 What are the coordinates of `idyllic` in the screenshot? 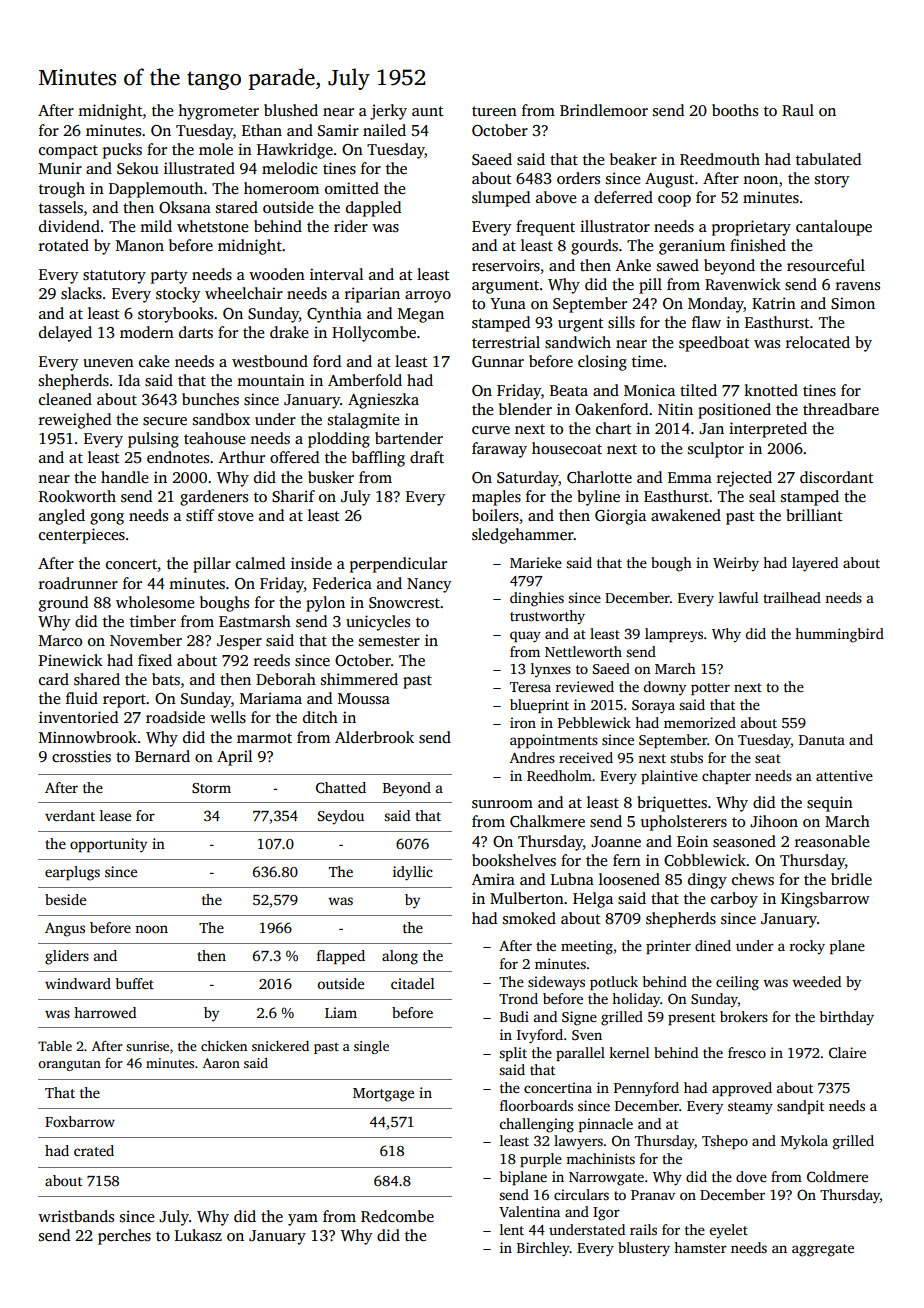 It's located at (413, 873).
